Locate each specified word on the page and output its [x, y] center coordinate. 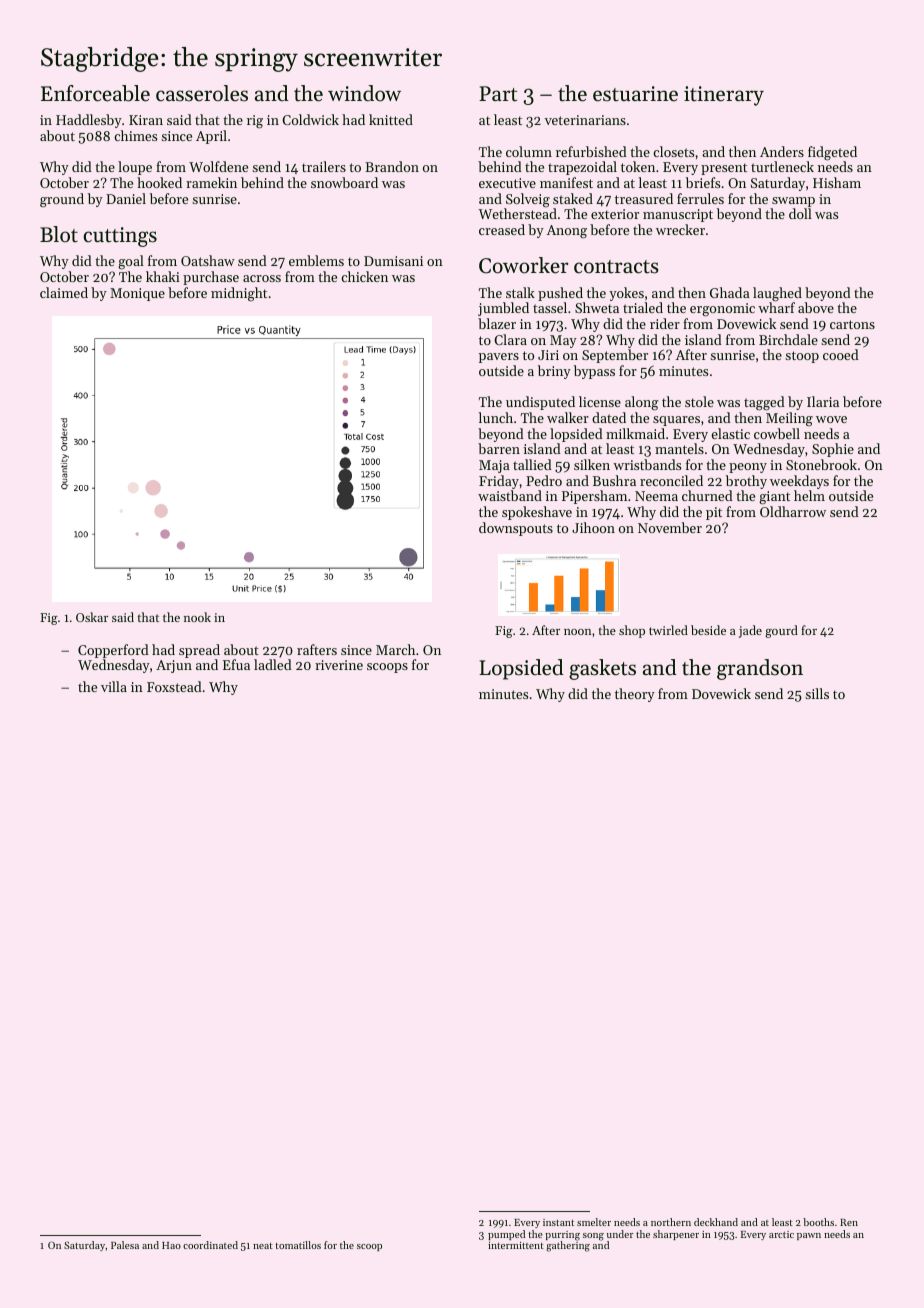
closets [673, 151]
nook [197, 617]
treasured [644, 198]
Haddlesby [89, 121]
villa [114, 686]
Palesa [125, 1245]
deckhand [716, 1222]
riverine [339, 665]
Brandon [392, 166]
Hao [171, 1245]
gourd [781, 631]
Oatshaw [208, 260]
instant [558, 1222]
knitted [391, 119]
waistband [510, 495]
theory [635, 695]
